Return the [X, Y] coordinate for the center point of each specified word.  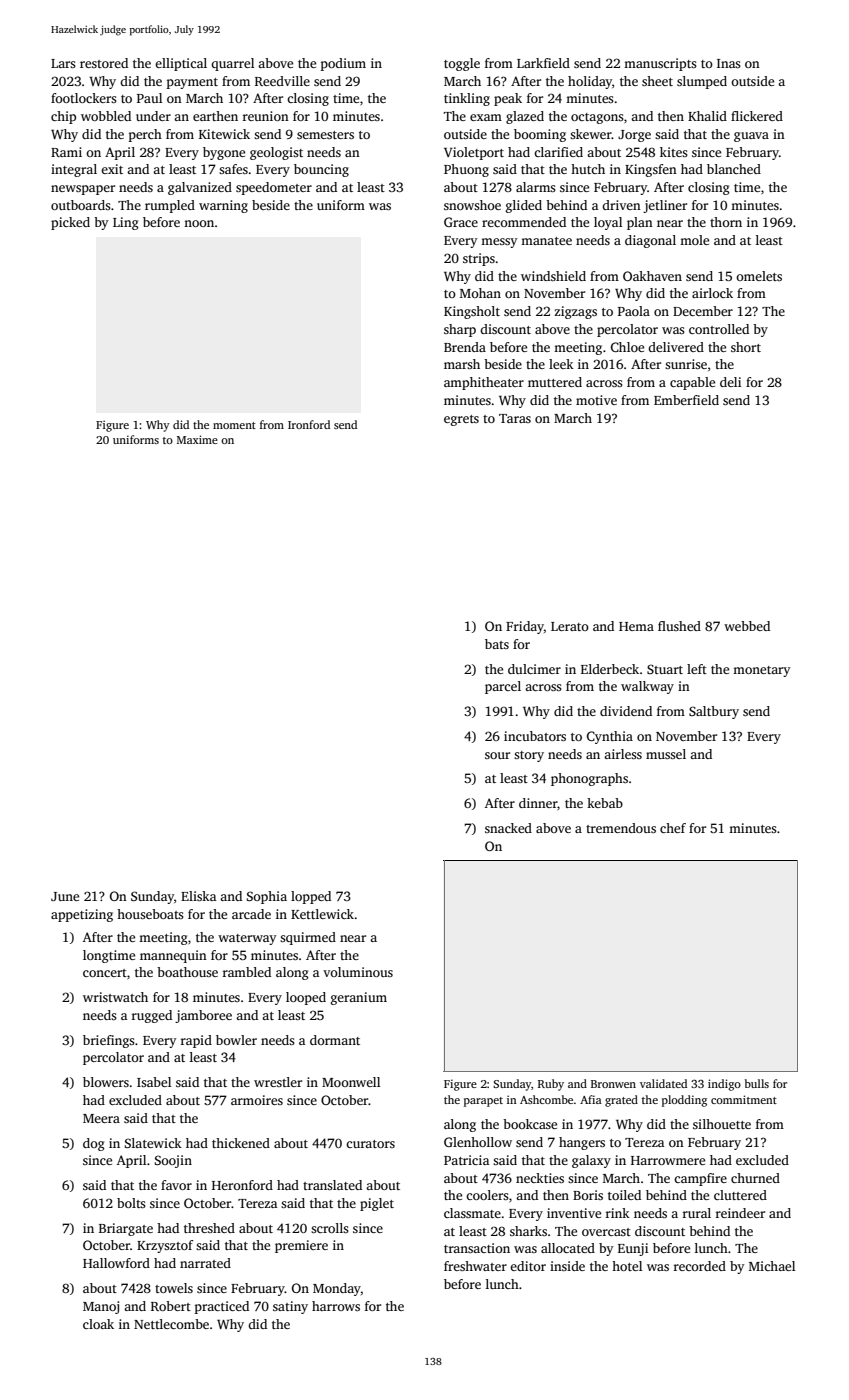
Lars [63, 63]
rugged [152, 1016]
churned [755, 1178]
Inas [729, 63]
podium [343, 64]
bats [497, 644]
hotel [627, 1266]
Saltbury [714, 712]
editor [528, 1266]
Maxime [197, 439]
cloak [98, 1324]
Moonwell [351, 1082]
